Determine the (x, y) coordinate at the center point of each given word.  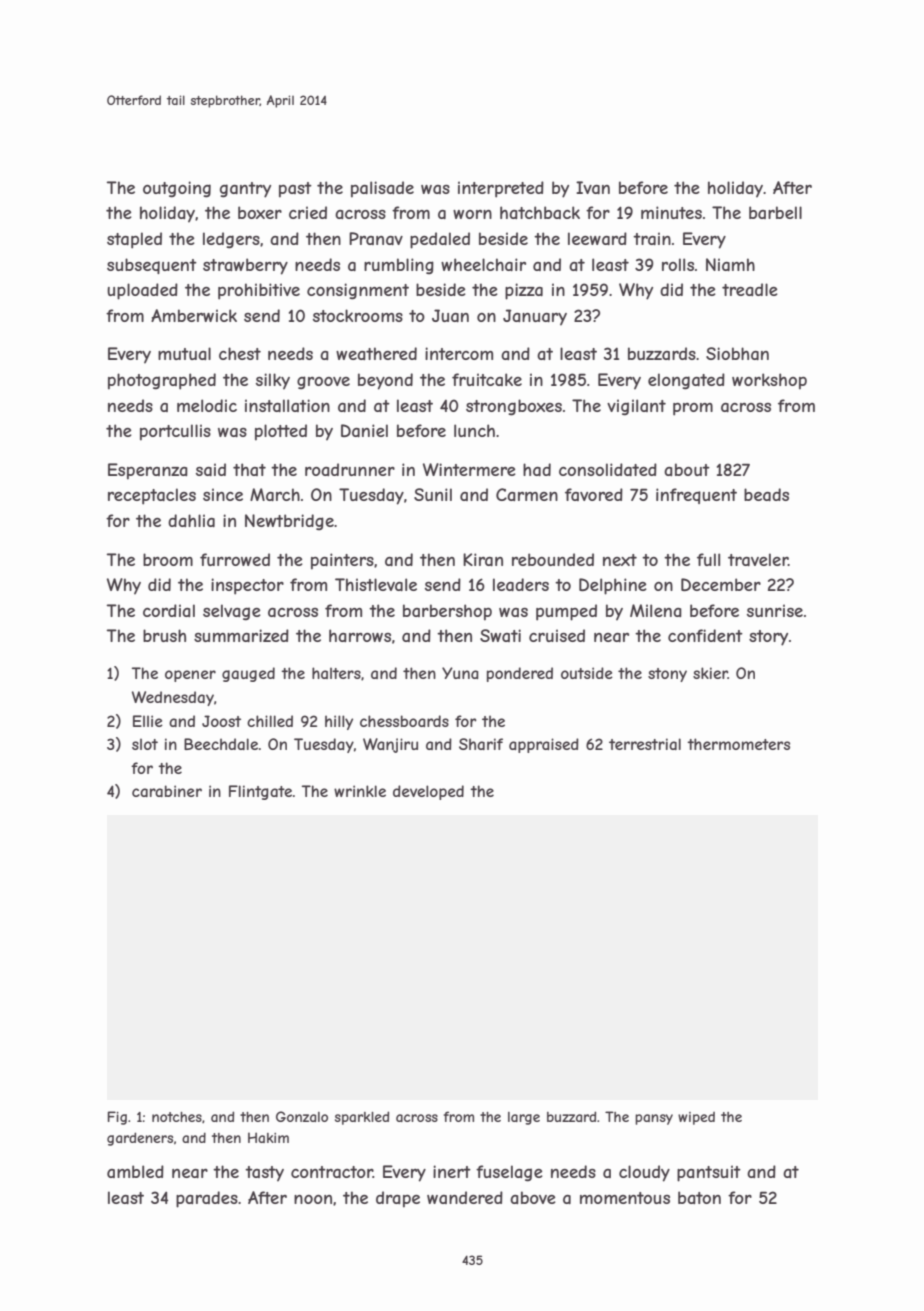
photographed (162, 381)
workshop (769, 381)
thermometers (738, 744)
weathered (376, 353)
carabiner (167, 791)
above (533, 1197)
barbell (775, 212)
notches (177, 1117)
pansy (654, 1119)
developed (428, 792)
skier (710, 673)
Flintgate (260, 792)
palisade (382, 189)
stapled (134, 240)
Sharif (481, 744)
